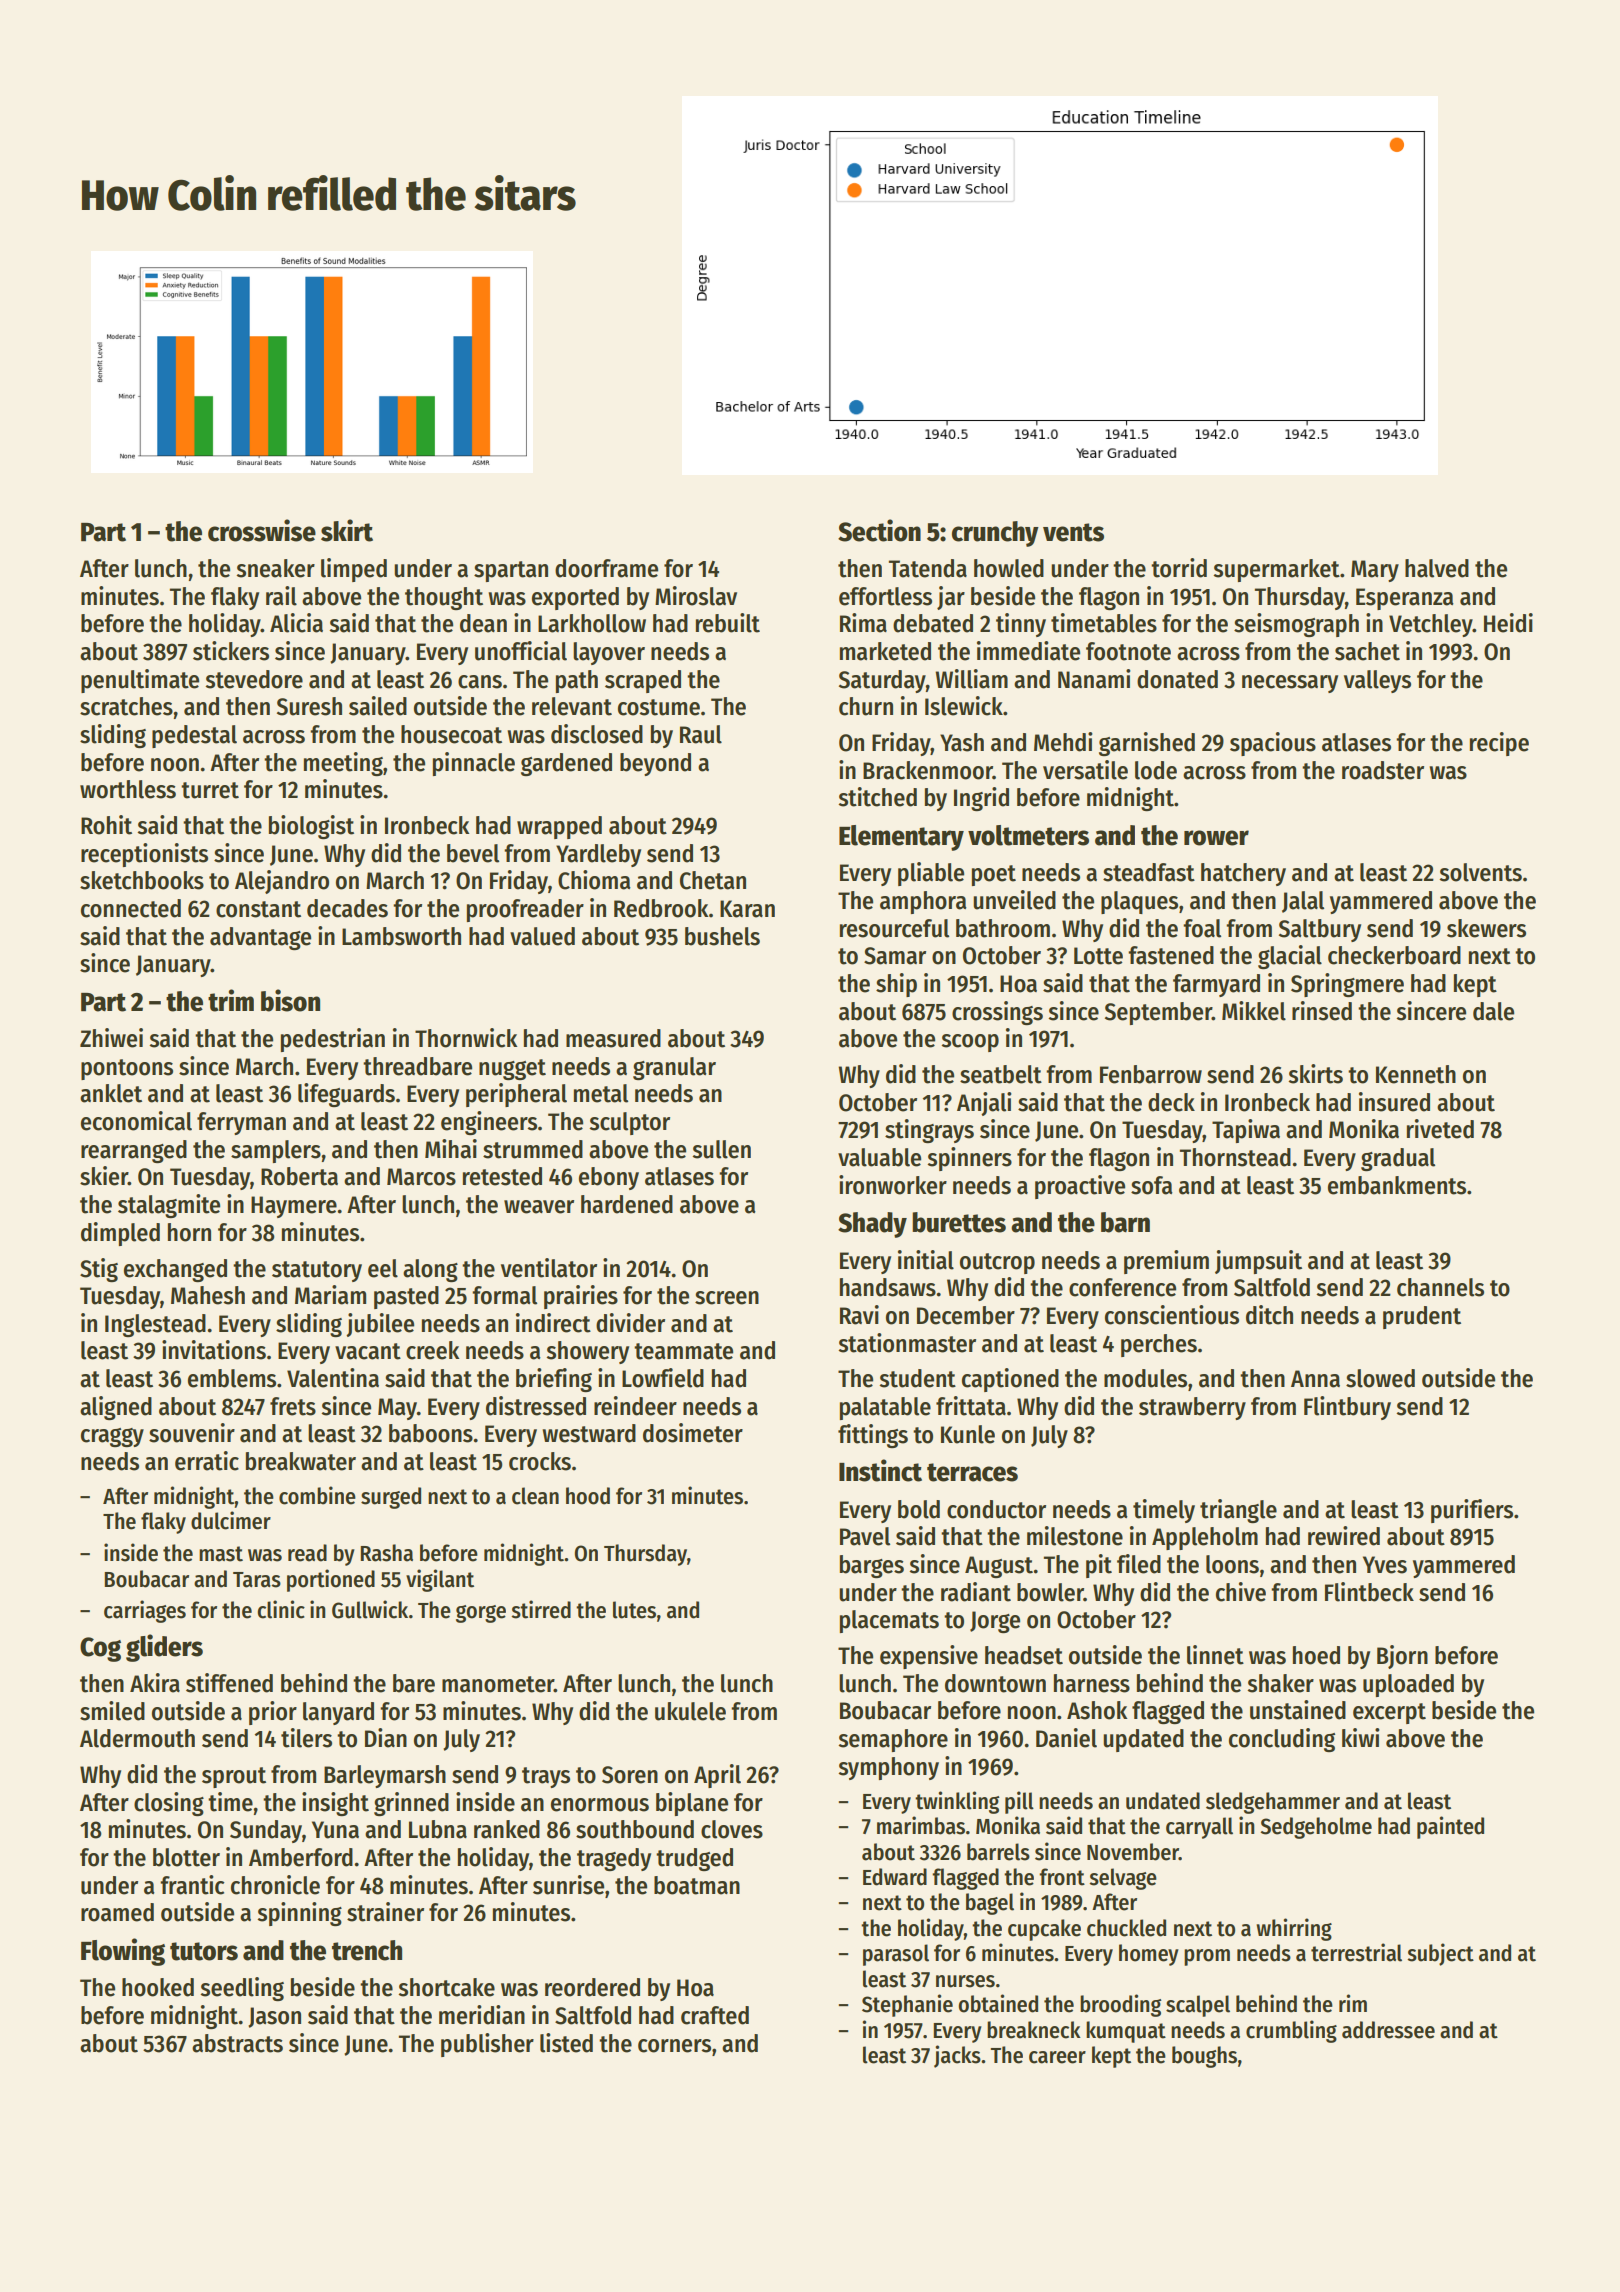  Describe the element at coordinates (1139, 1564) in the page. I see `filed` at that location.
